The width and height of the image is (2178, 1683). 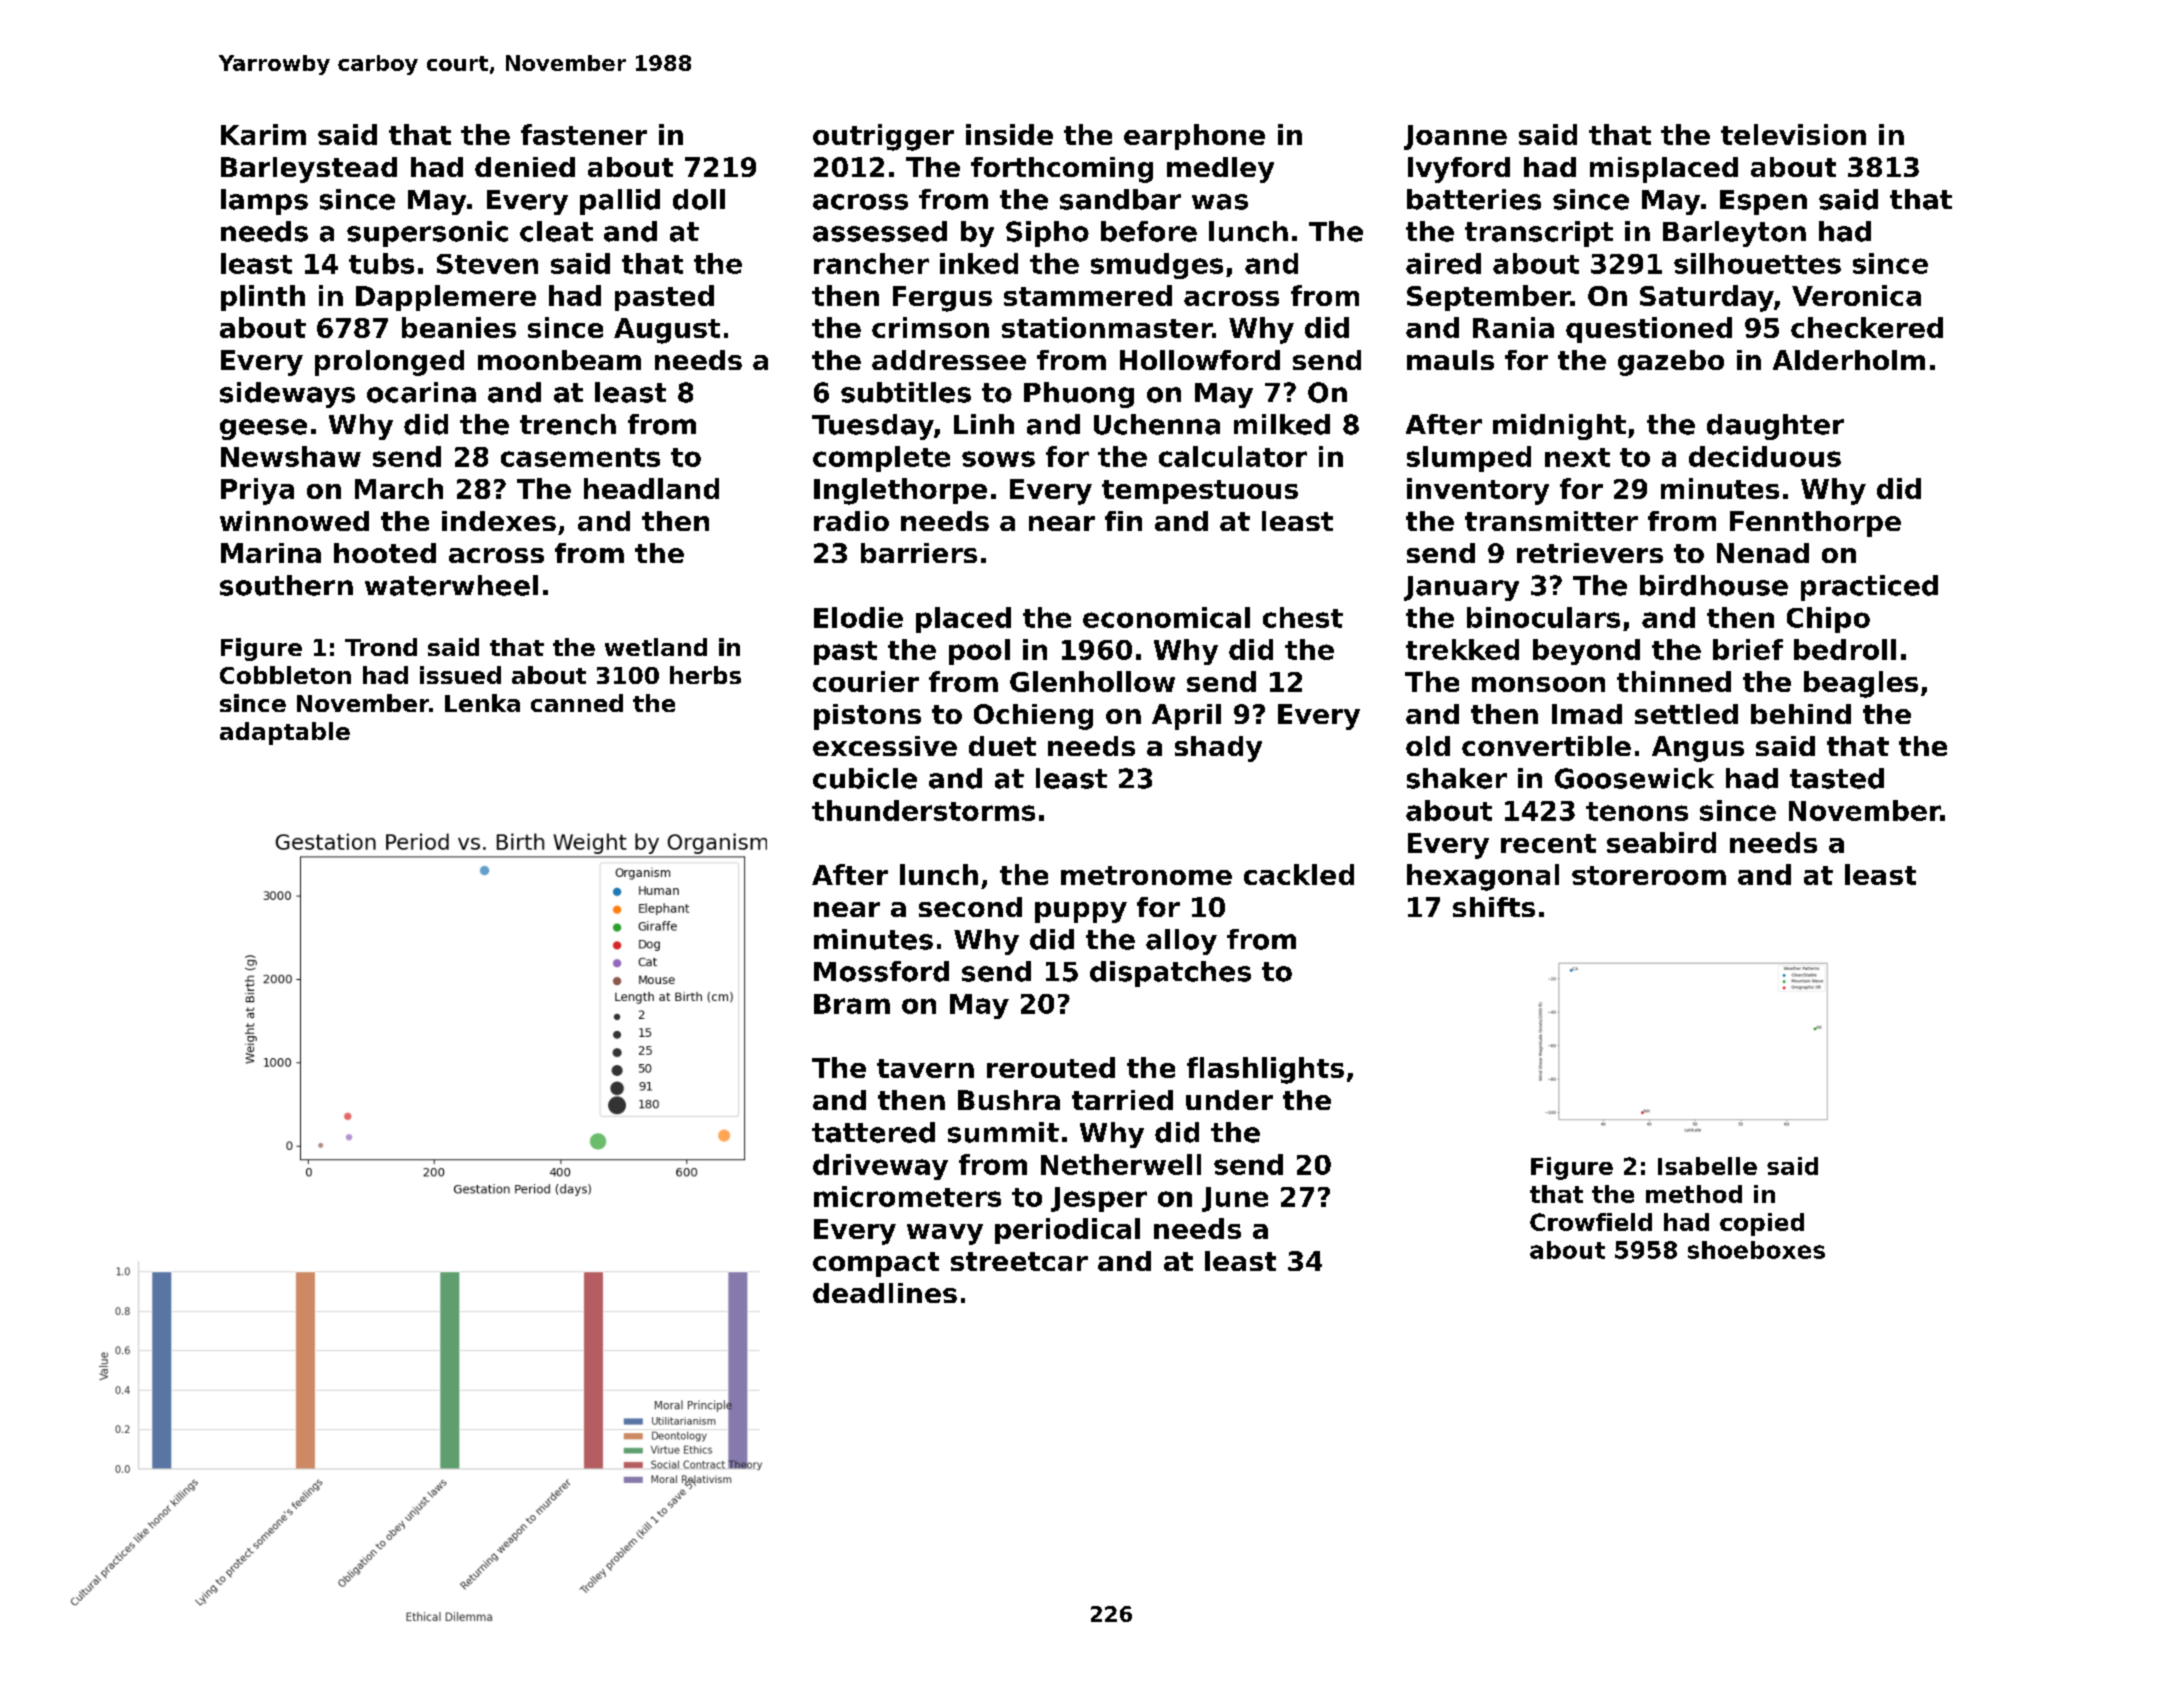 I want to click on driveway, so click(x=880, y=1167).
